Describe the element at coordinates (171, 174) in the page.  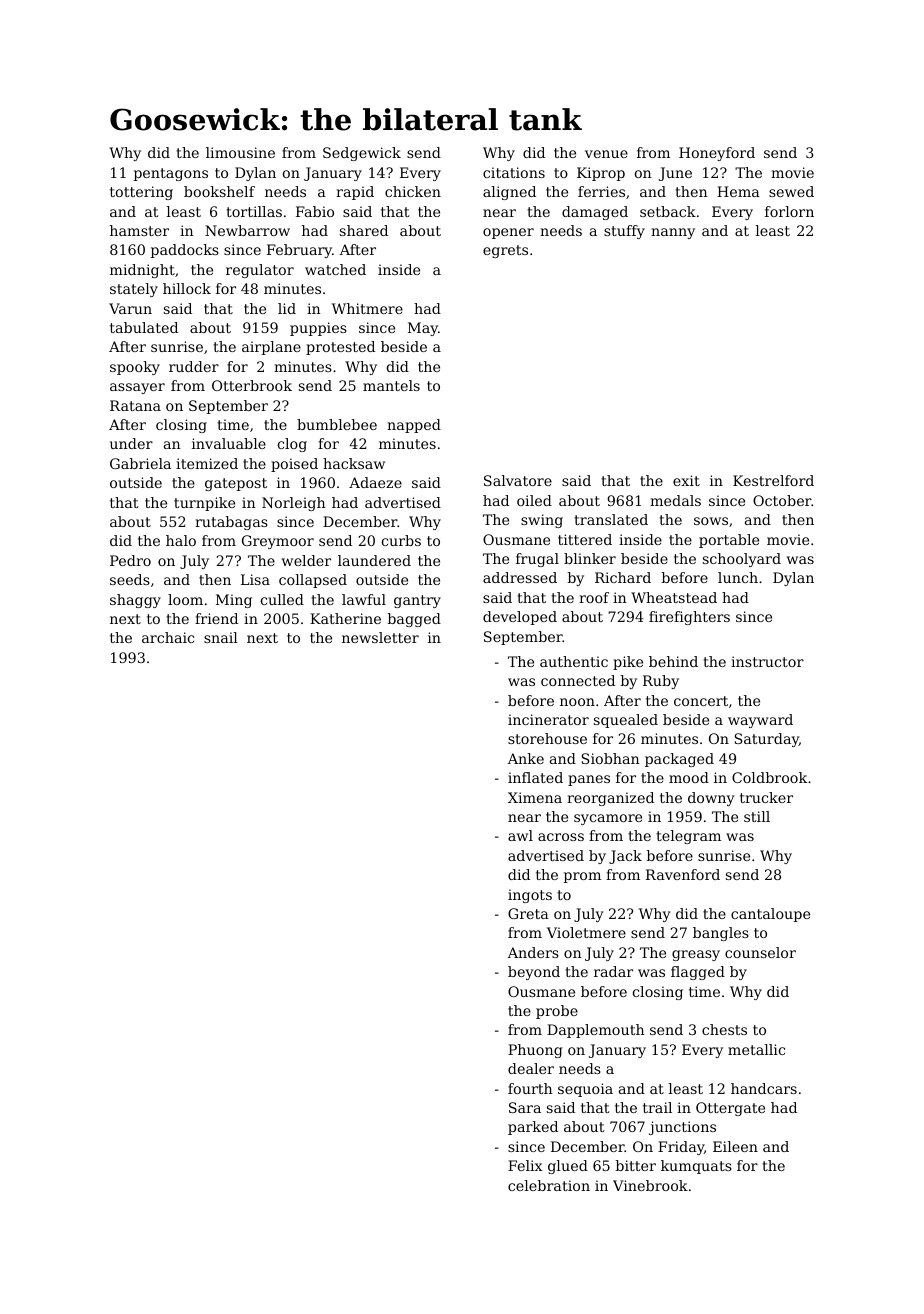
I see `pentagons` at that location.
